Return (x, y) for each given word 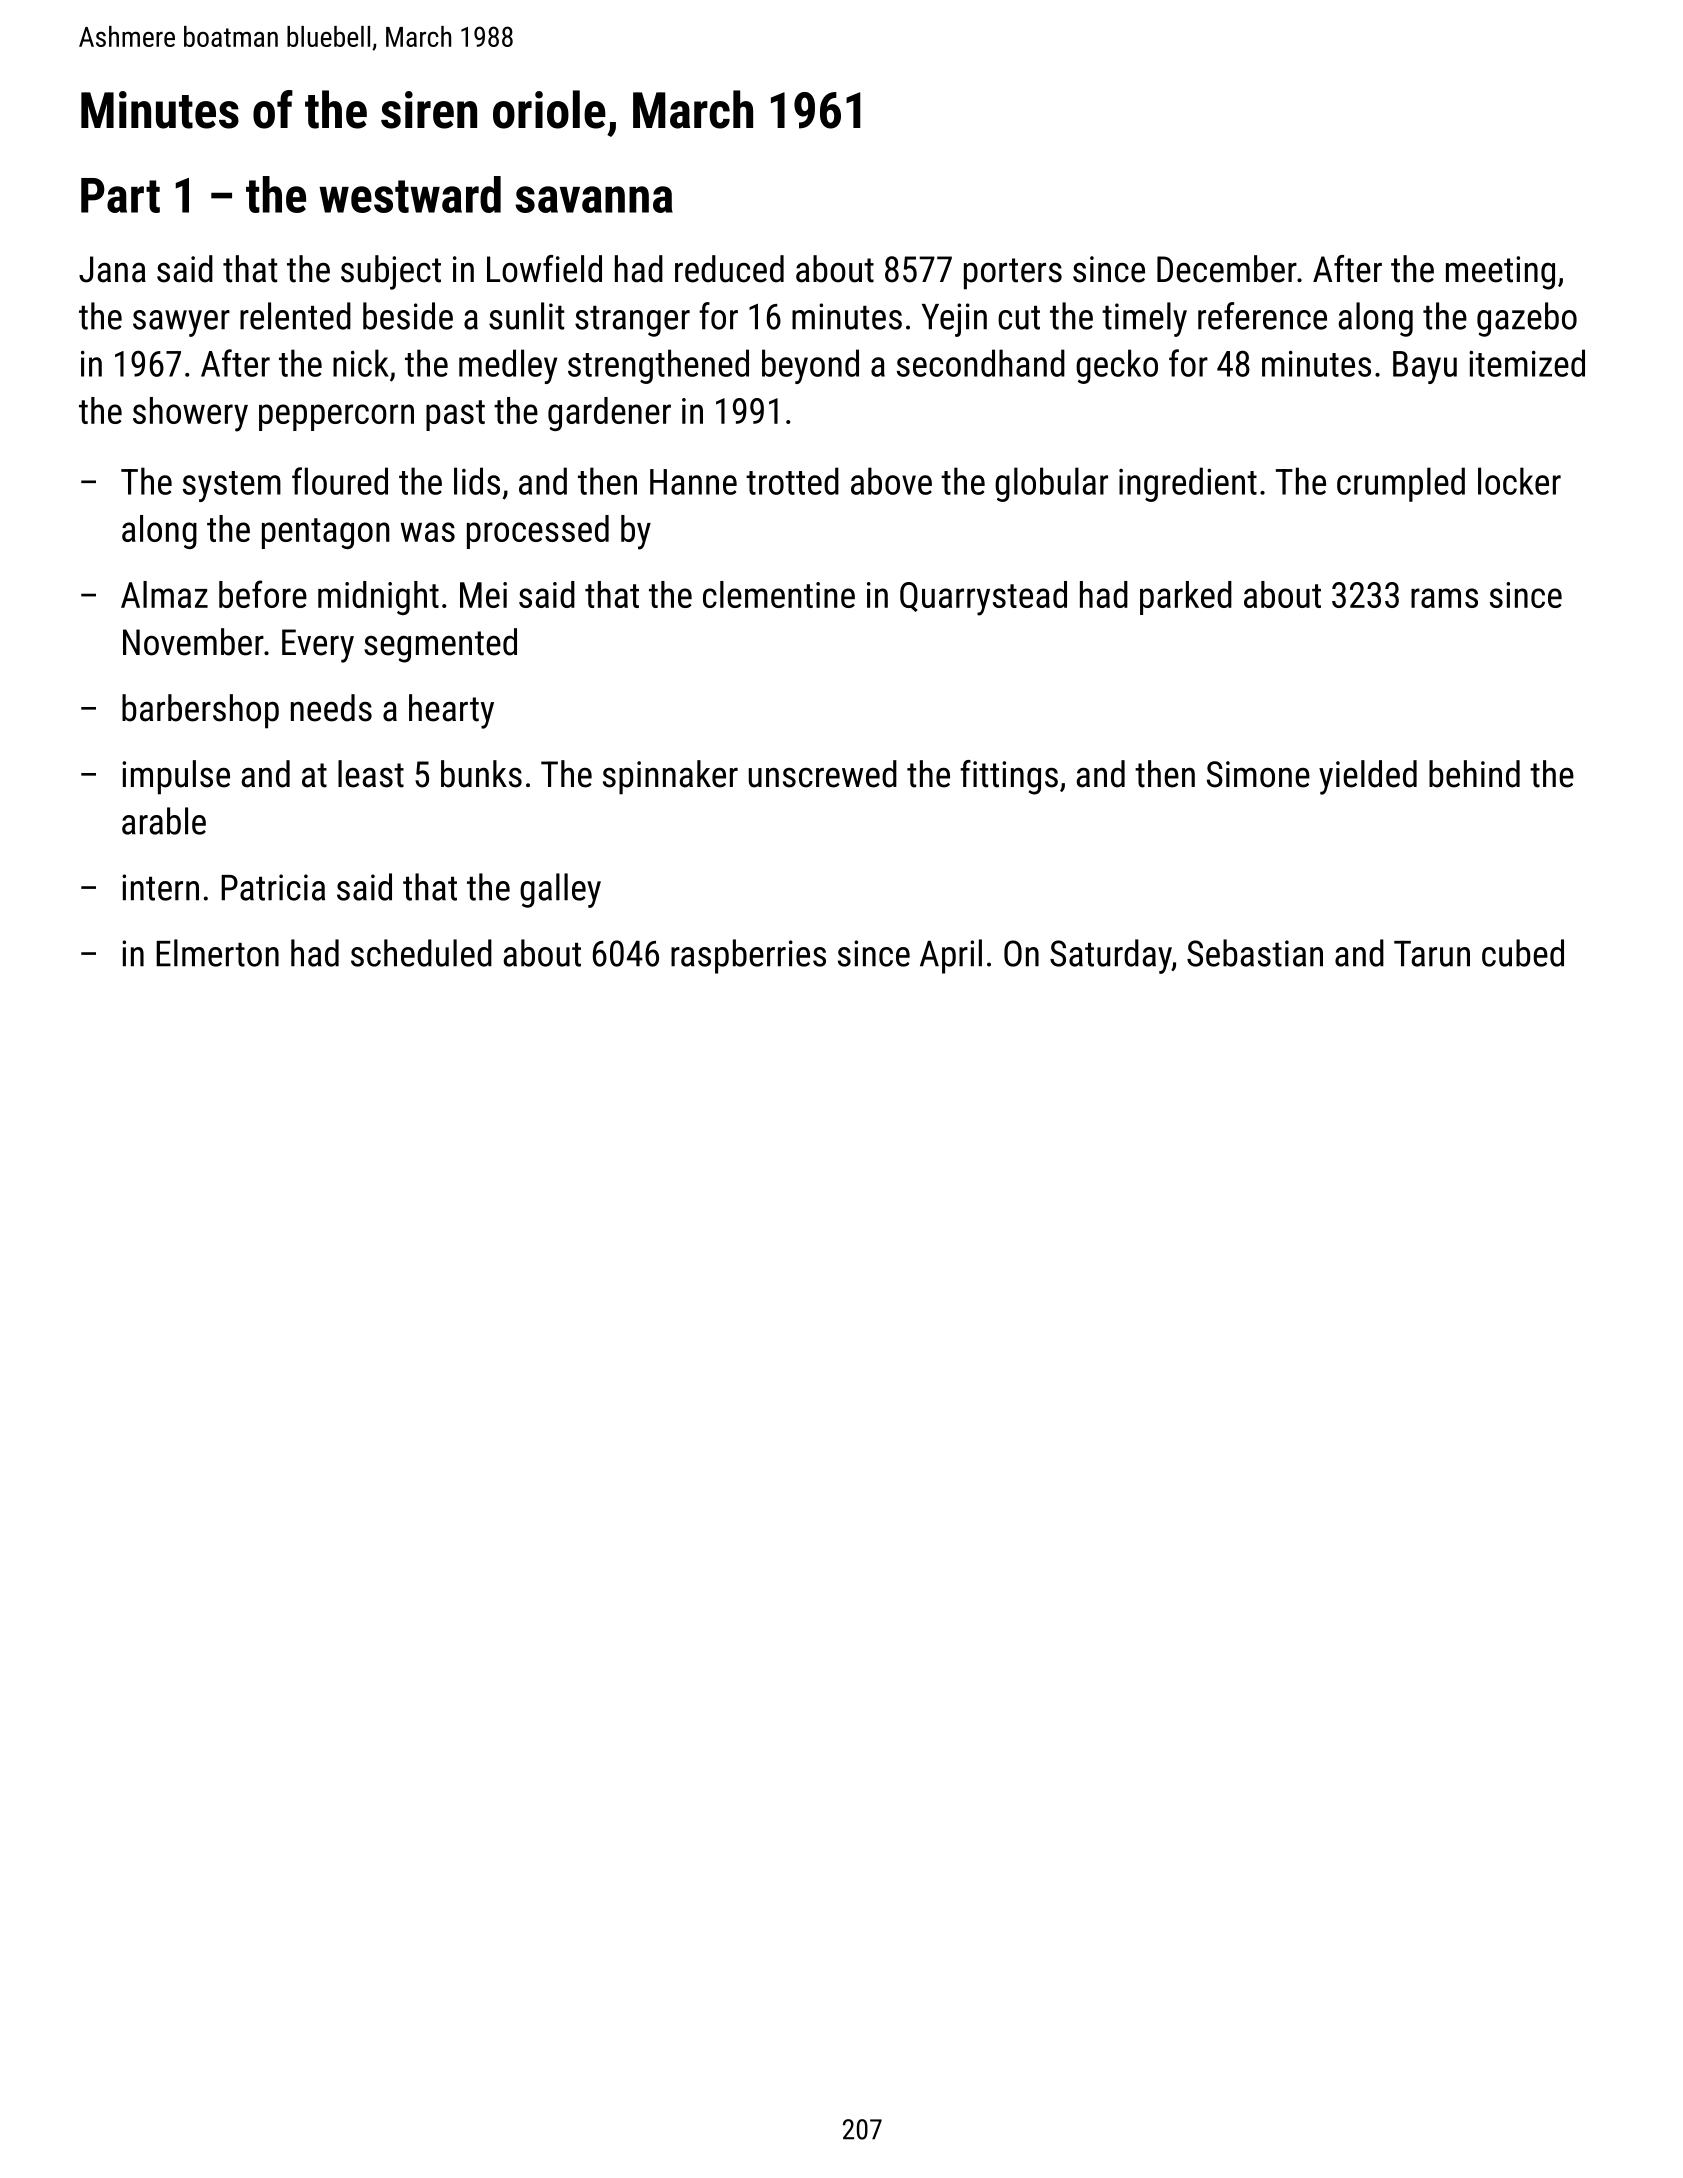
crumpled (1401, 484)
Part (120, 195)
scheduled (421, 953)
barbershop (200, 711)
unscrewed (823, 774)
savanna (594, 199)
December (1227, 269)
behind (1474, 774)
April (951, 956)
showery (190, 414)
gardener (609, 414)
